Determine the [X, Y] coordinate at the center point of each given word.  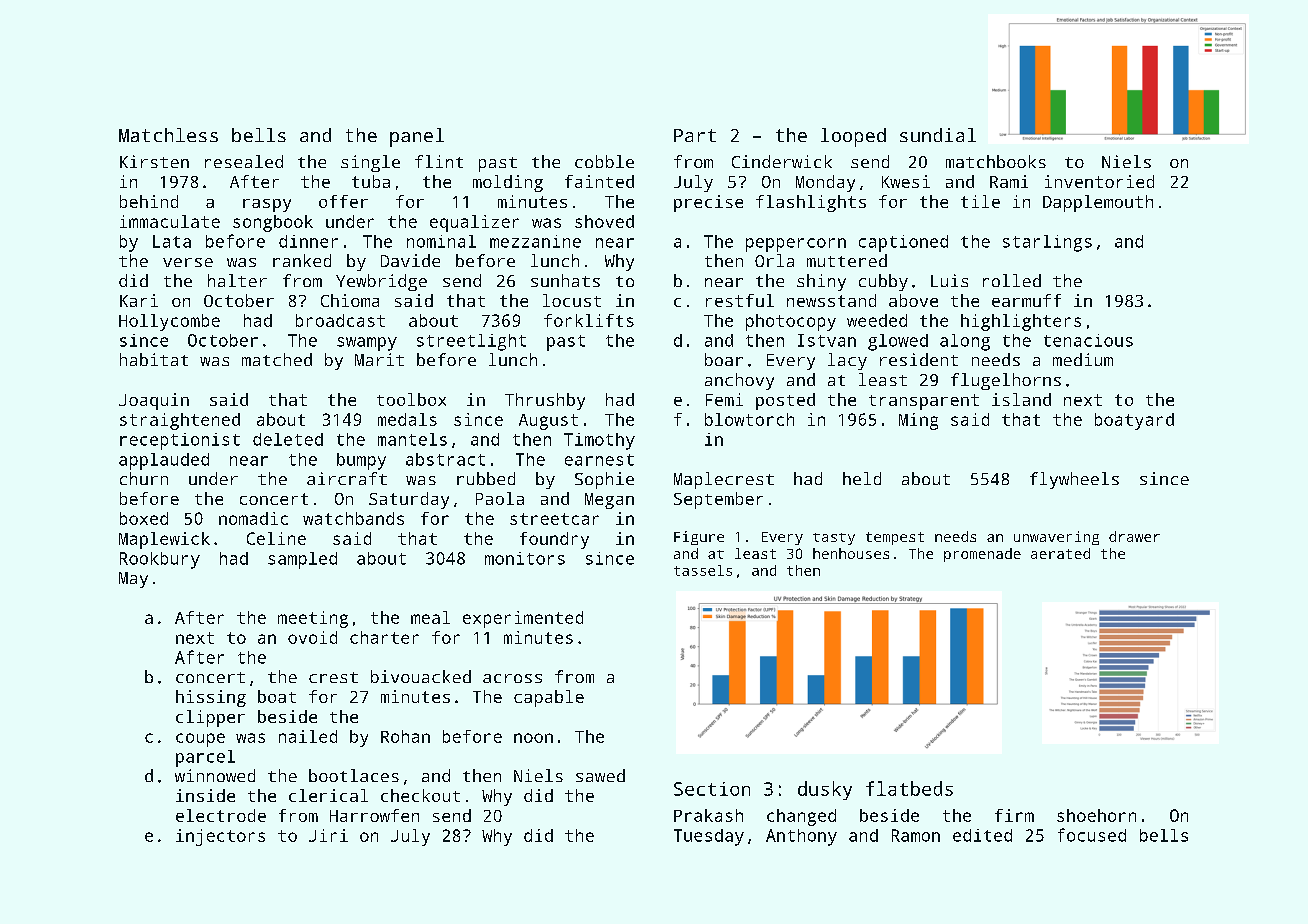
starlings [1047, 243]
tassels [703, 570]
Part [695, 135]
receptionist [180, 441]
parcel [205, 758]
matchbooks [996, 161]
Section [712, 789]
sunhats [565, 280]
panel [417, 137]
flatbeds [909, 788]
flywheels [1074, 480]
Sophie [604, 480]
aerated [1060, 553]
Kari [139, 300]
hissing [211, 698]
